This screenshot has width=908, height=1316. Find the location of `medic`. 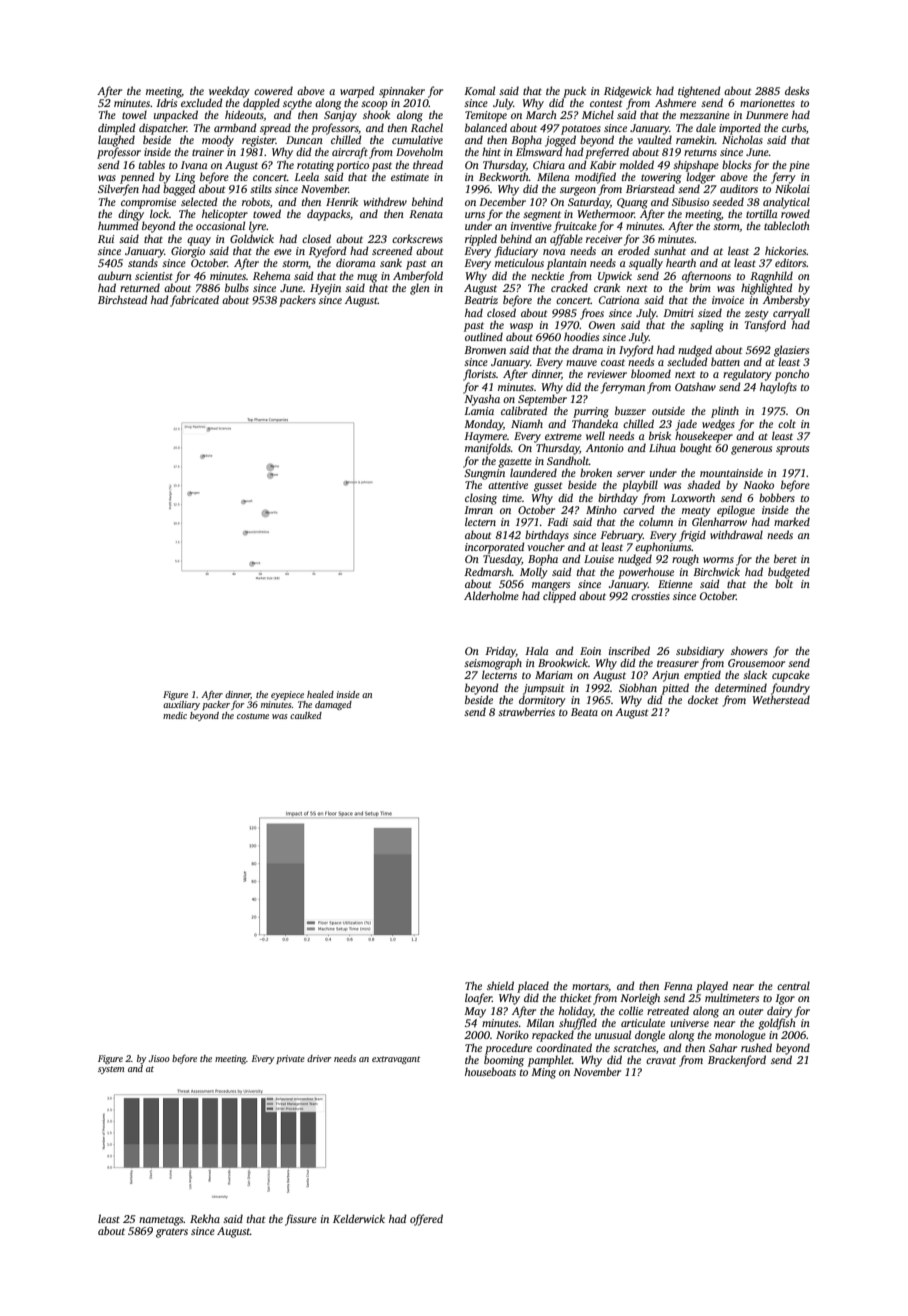

medic is located at coordinates (175, 715).
